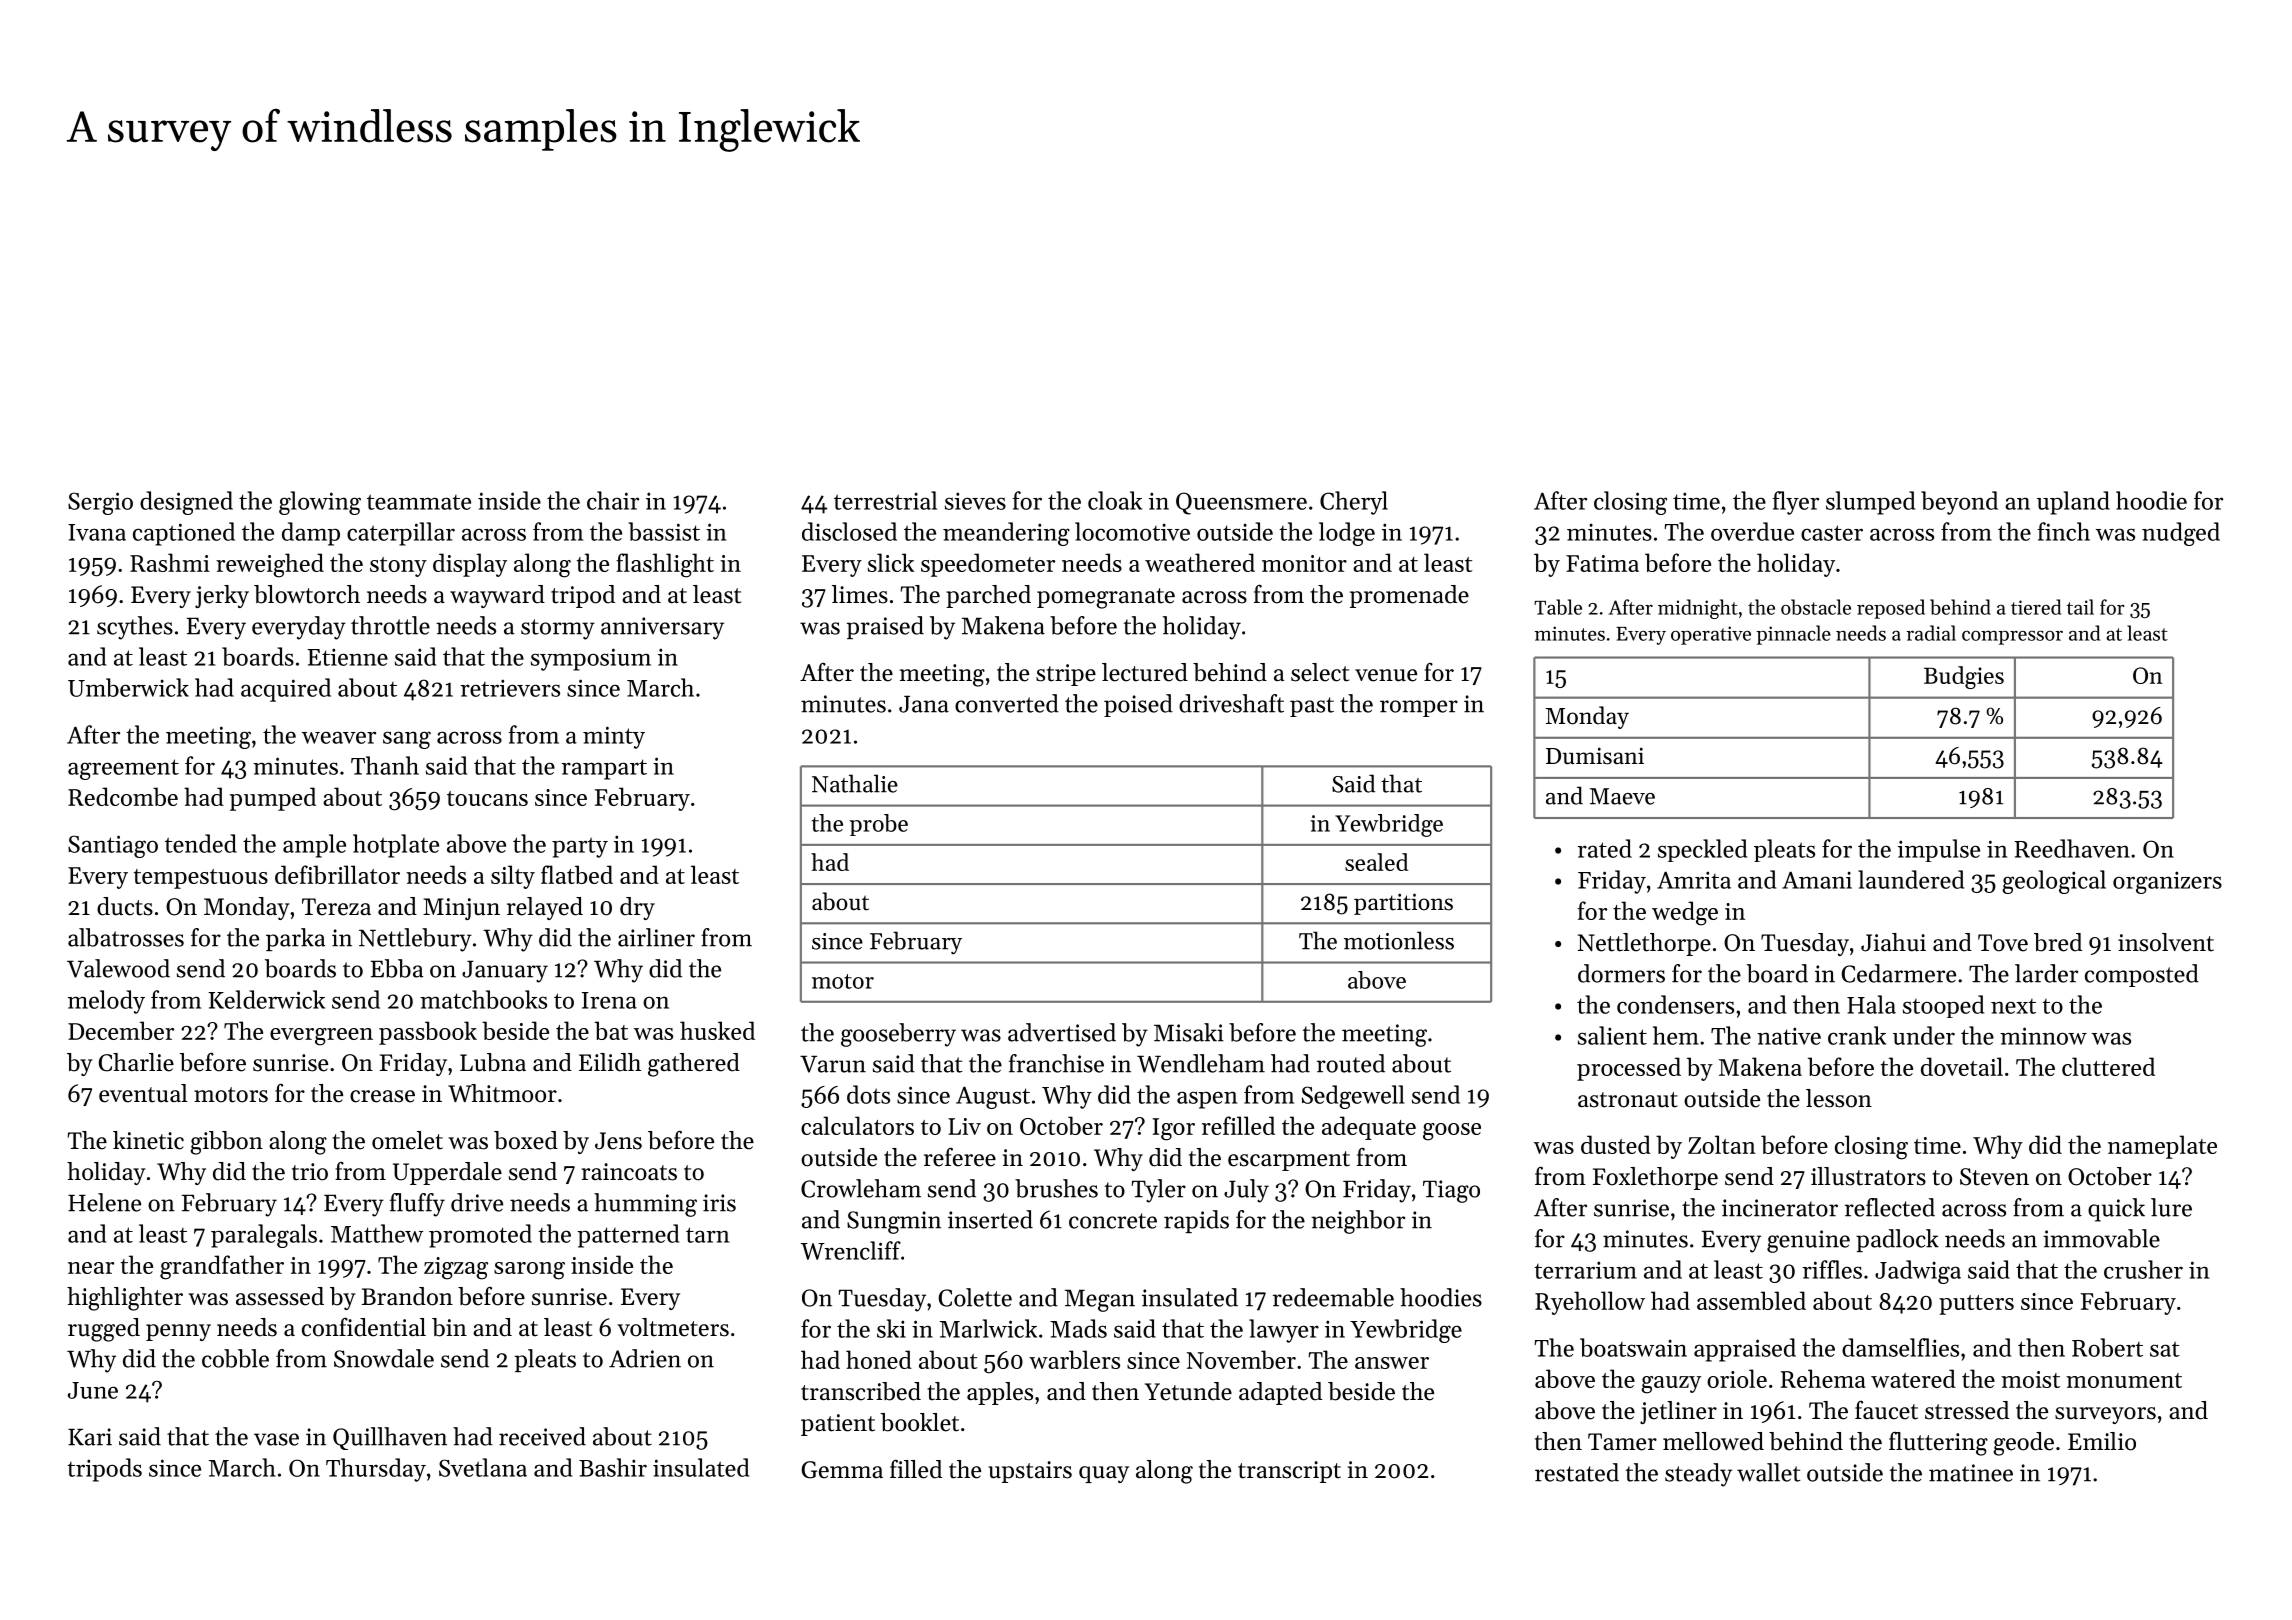 The image size is (2292, 1620). I want to click on Kari, so click(90, 1437).
